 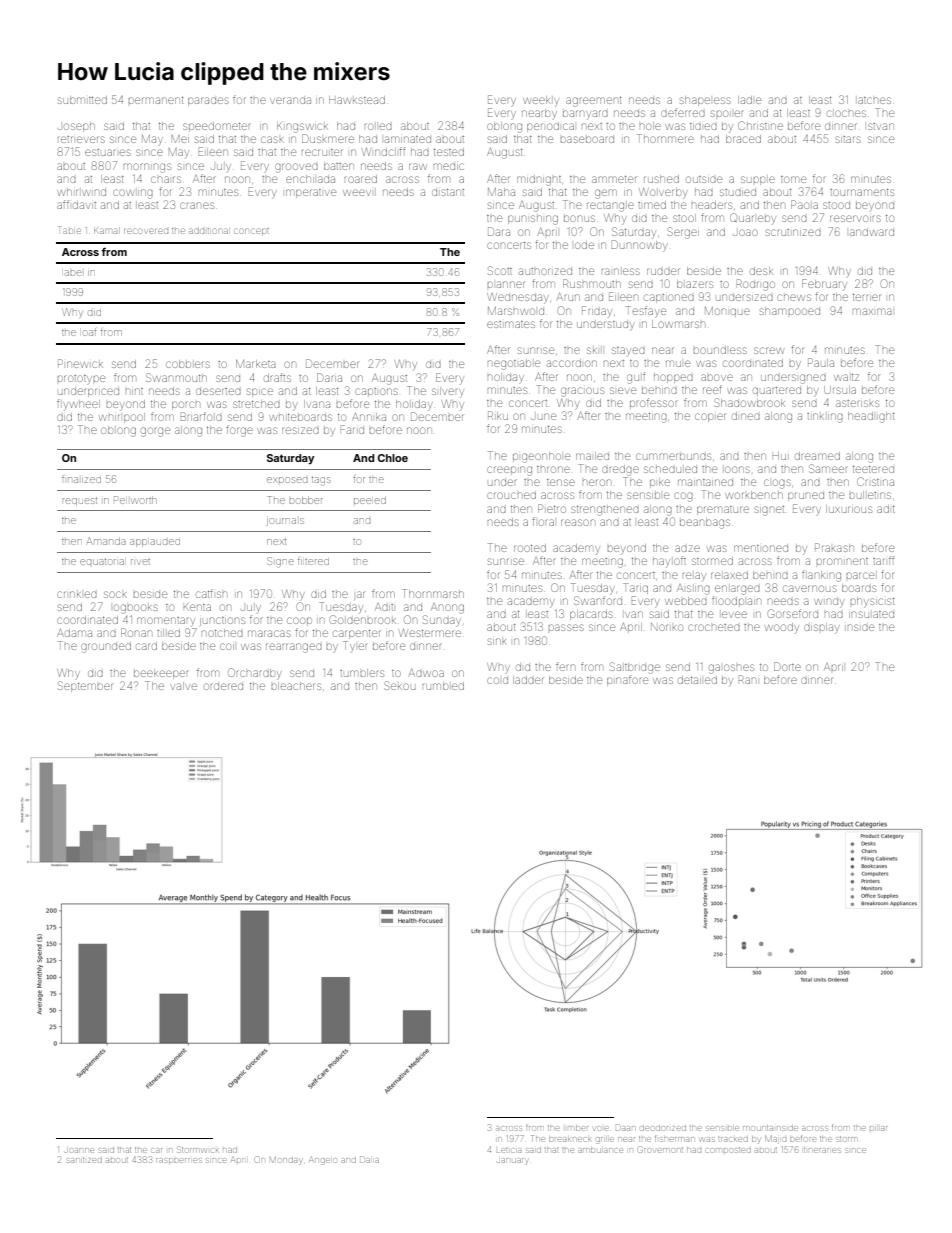 I want to click on permanent, so click(x=156, y=100).
